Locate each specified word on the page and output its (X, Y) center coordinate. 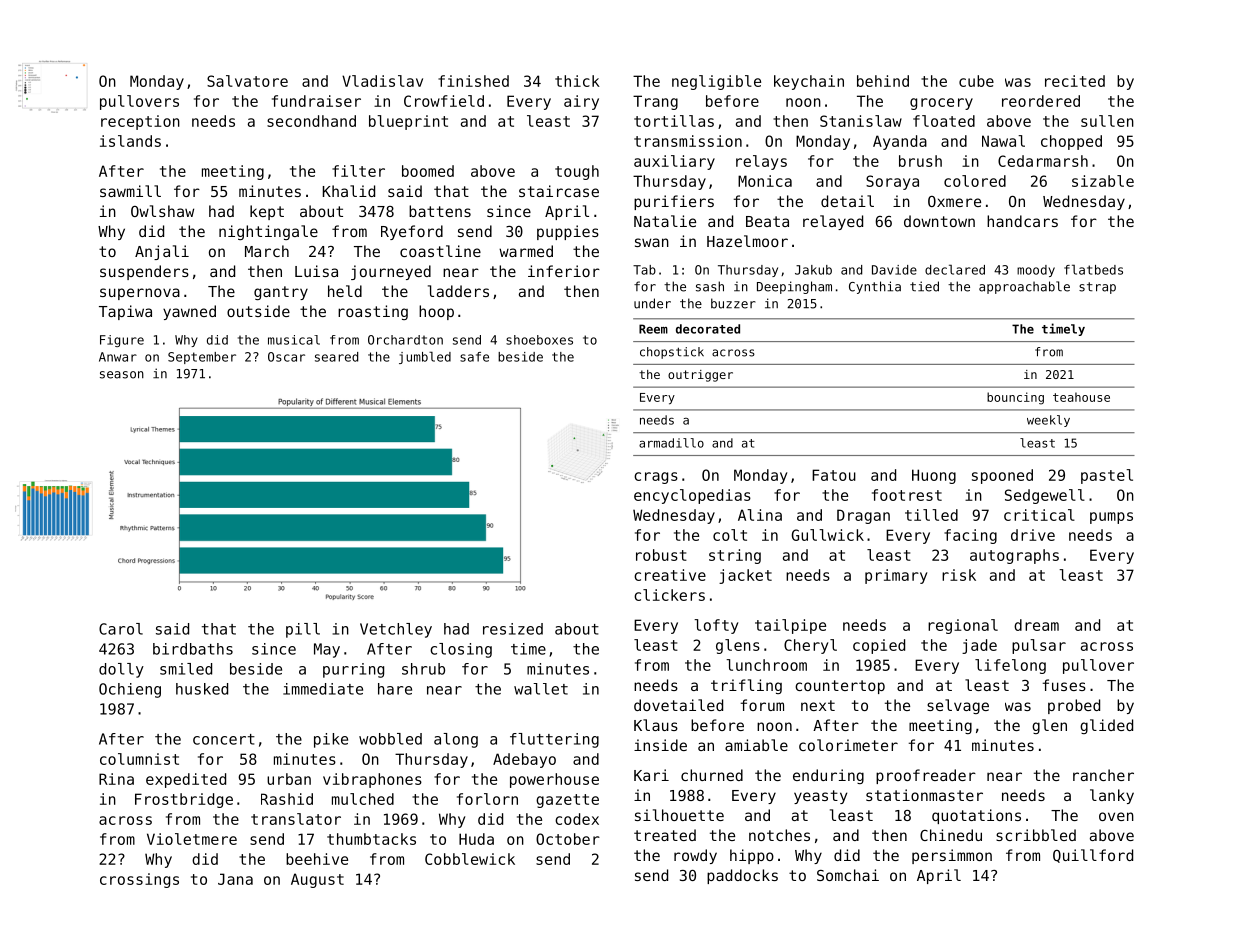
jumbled (425, 357)
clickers (669, 595)
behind (883, 81)
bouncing (1015, 398)
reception (140, 122)
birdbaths (193, 649)
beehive (317, 859)
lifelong (1010, 666)
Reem (653, 329)
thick (577, 81)
